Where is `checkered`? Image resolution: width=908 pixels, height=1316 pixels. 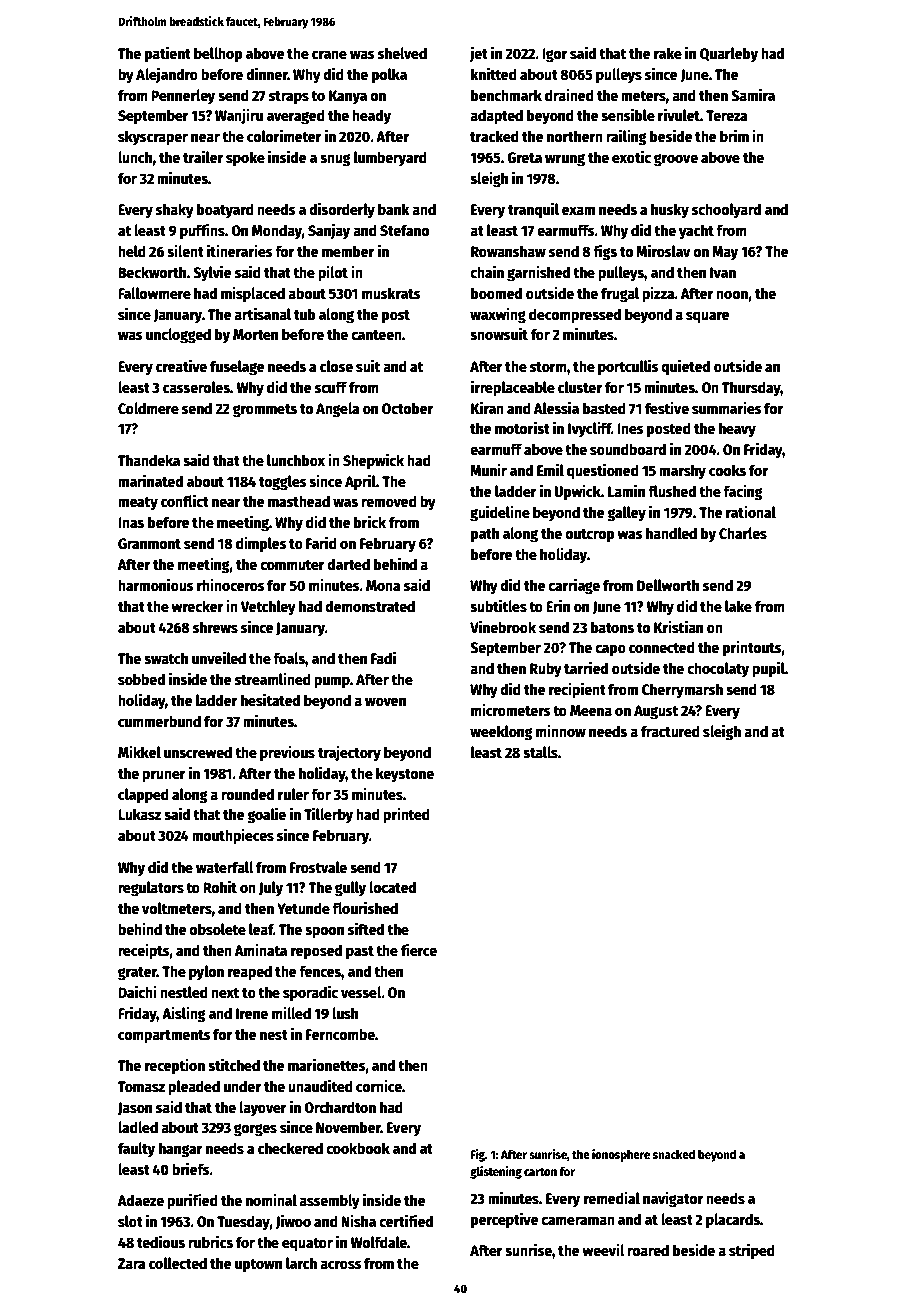
checkered is located at coordinates (290, 1148).
